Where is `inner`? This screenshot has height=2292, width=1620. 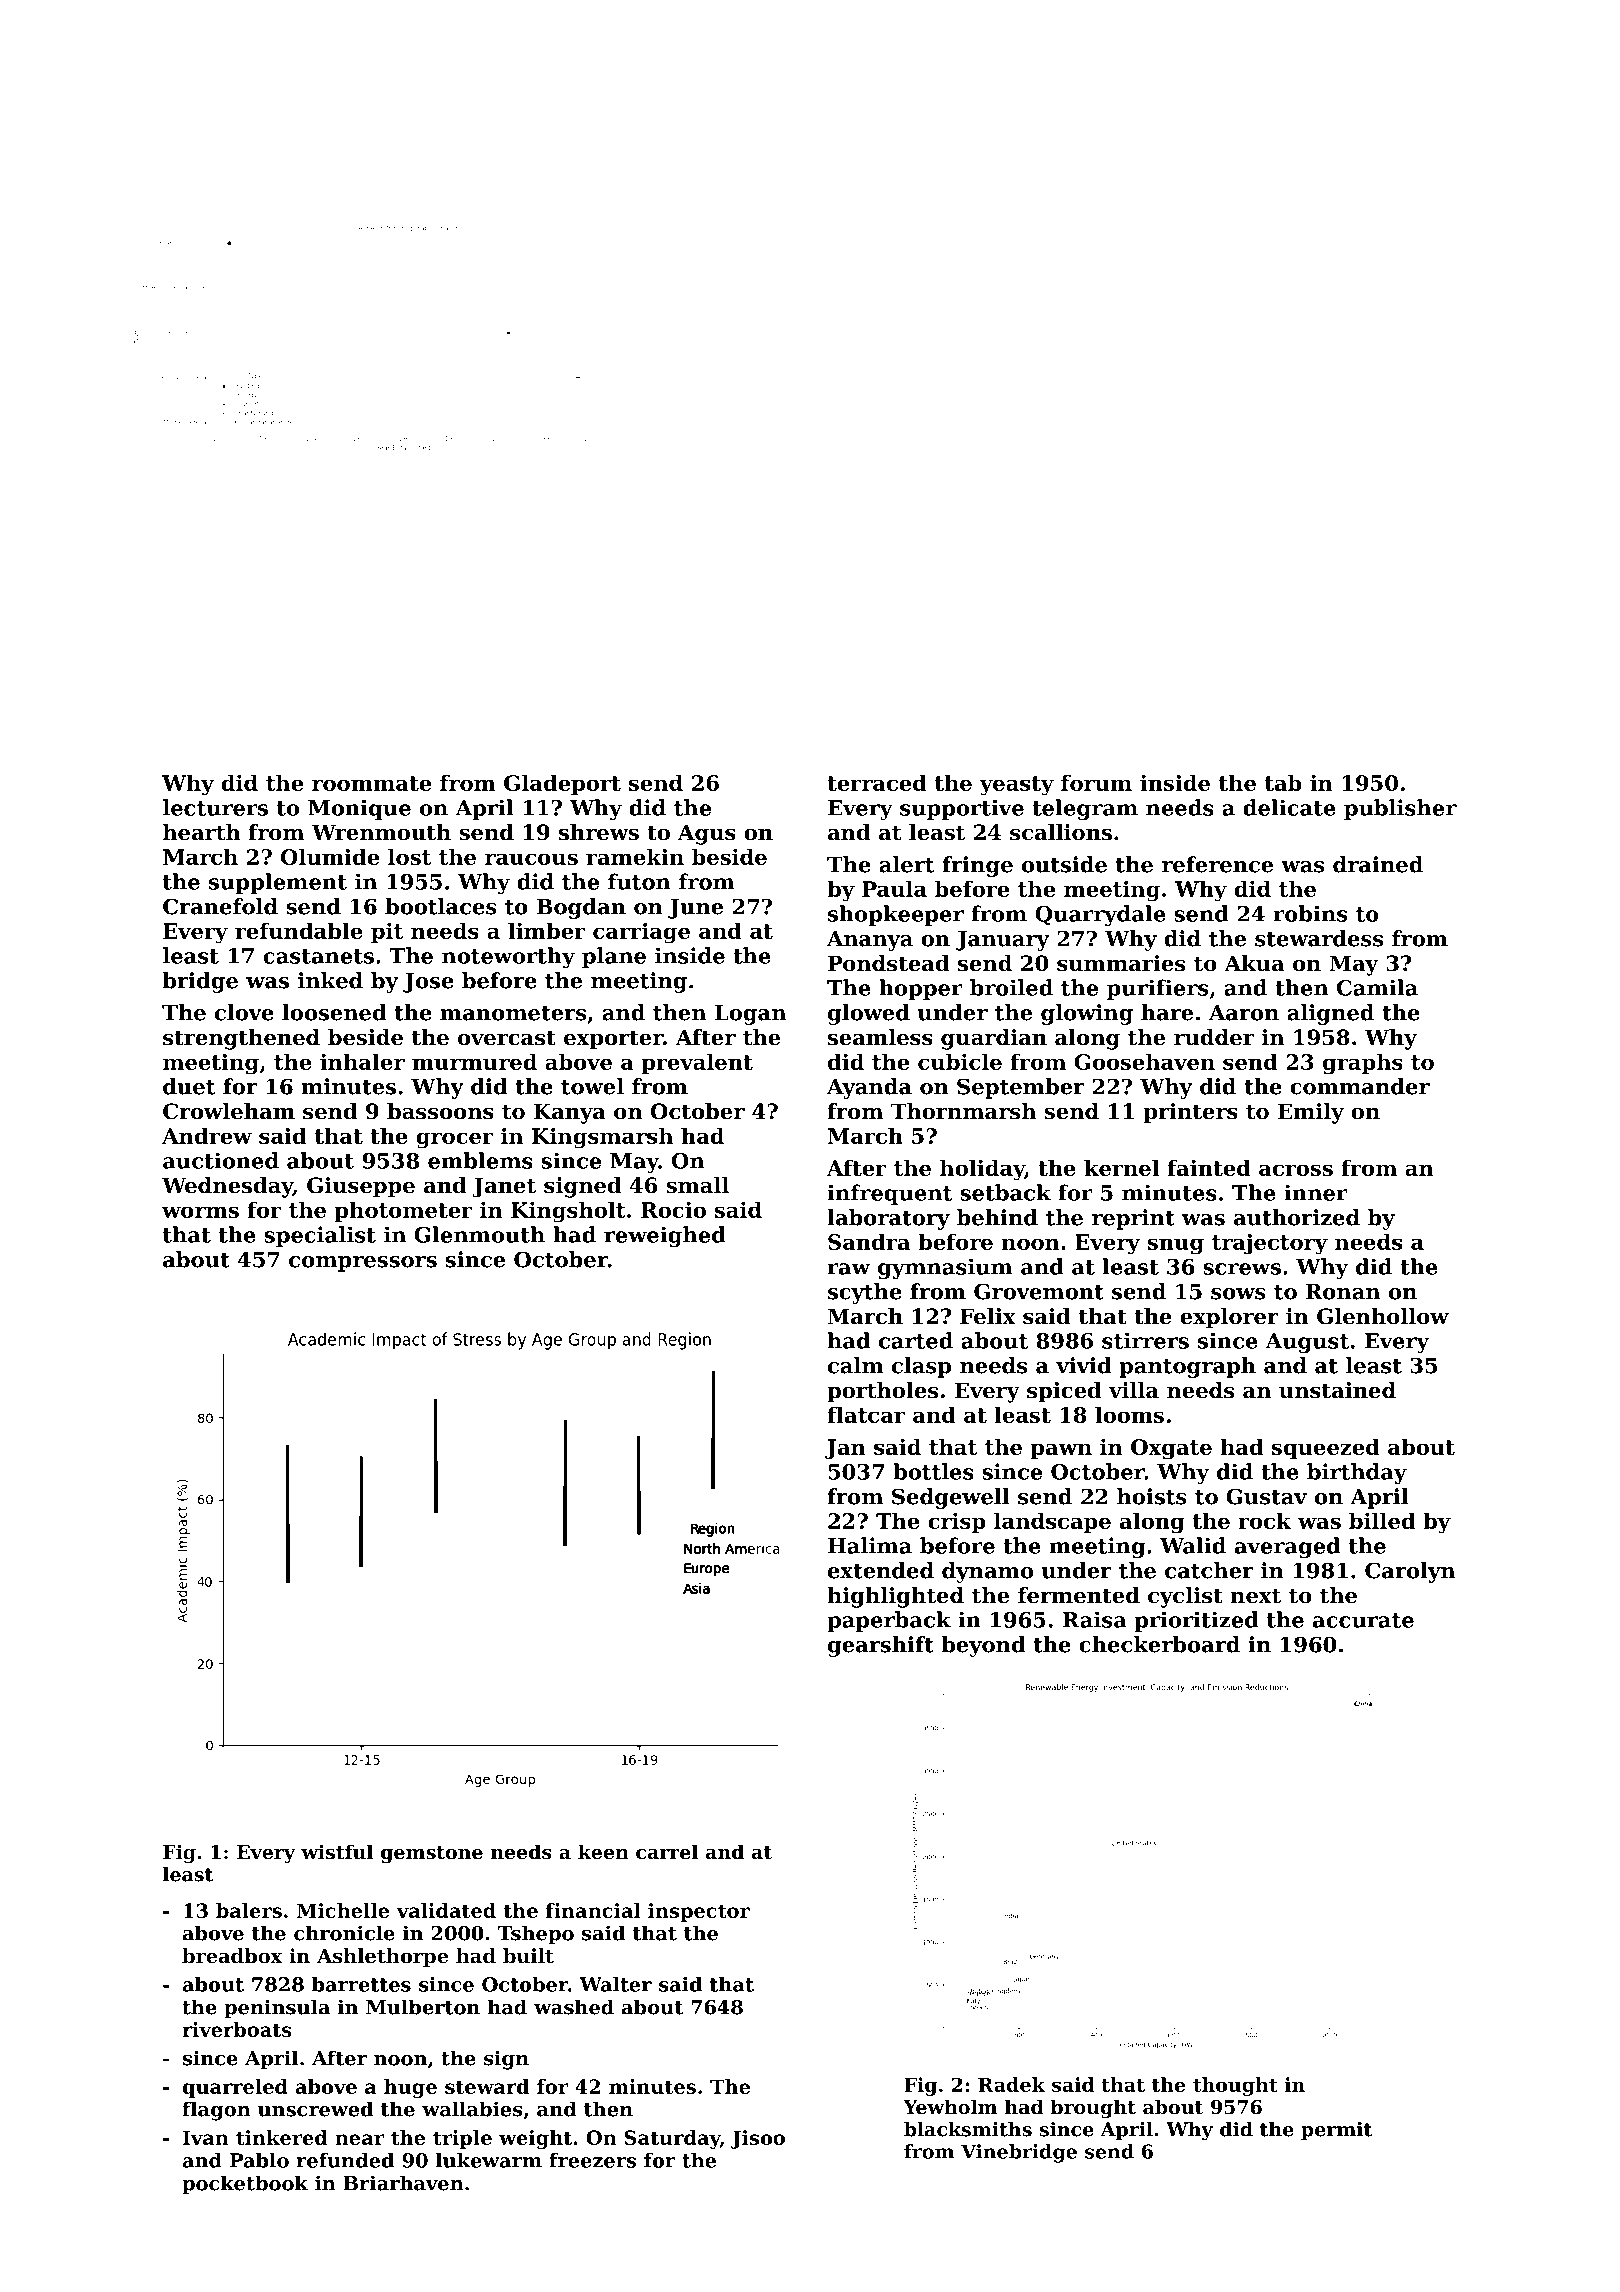 inner is located at coordinates (1316, 1192).
